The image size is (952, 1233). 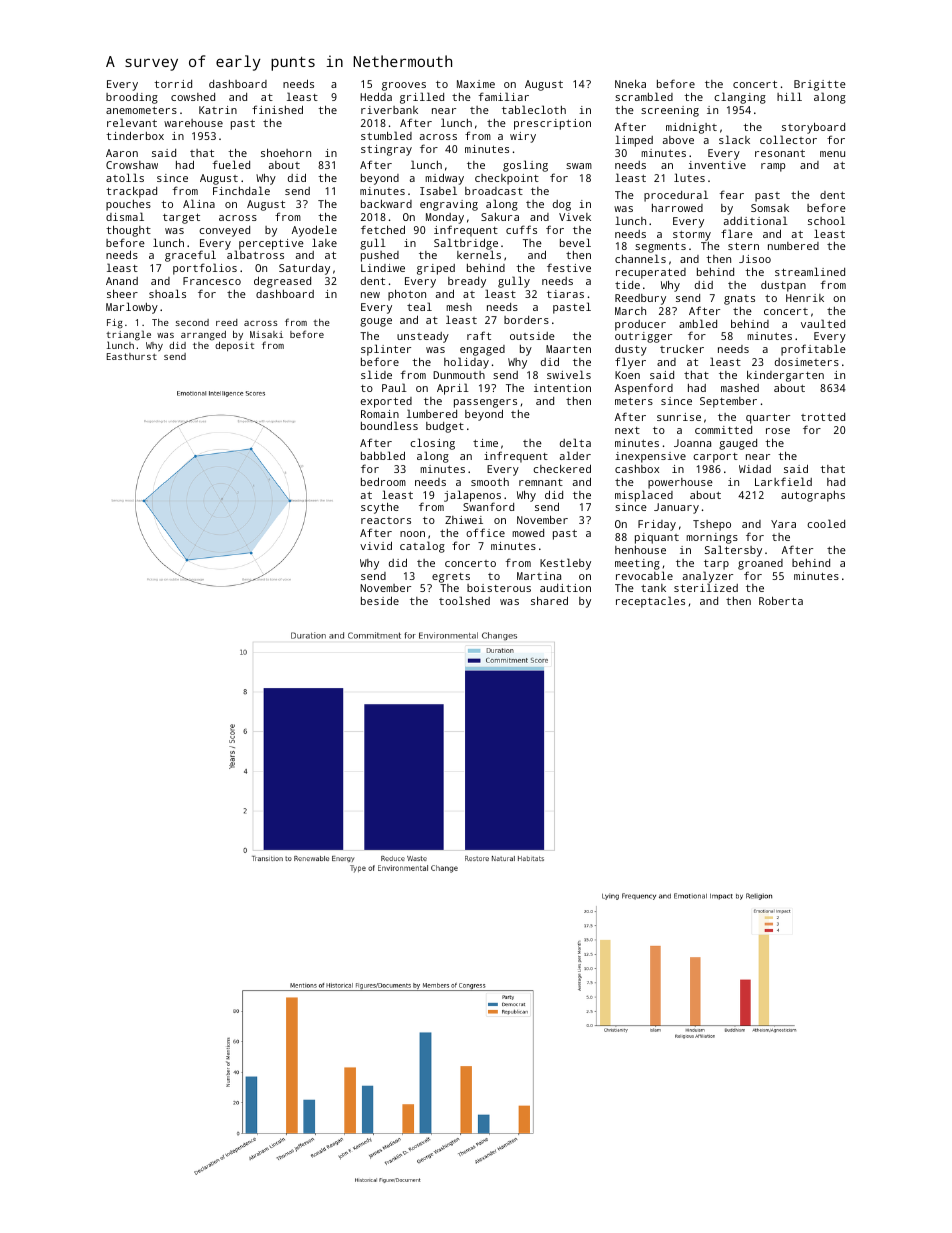 I want to click on Dunmouth, so click(x=459, y=375).
